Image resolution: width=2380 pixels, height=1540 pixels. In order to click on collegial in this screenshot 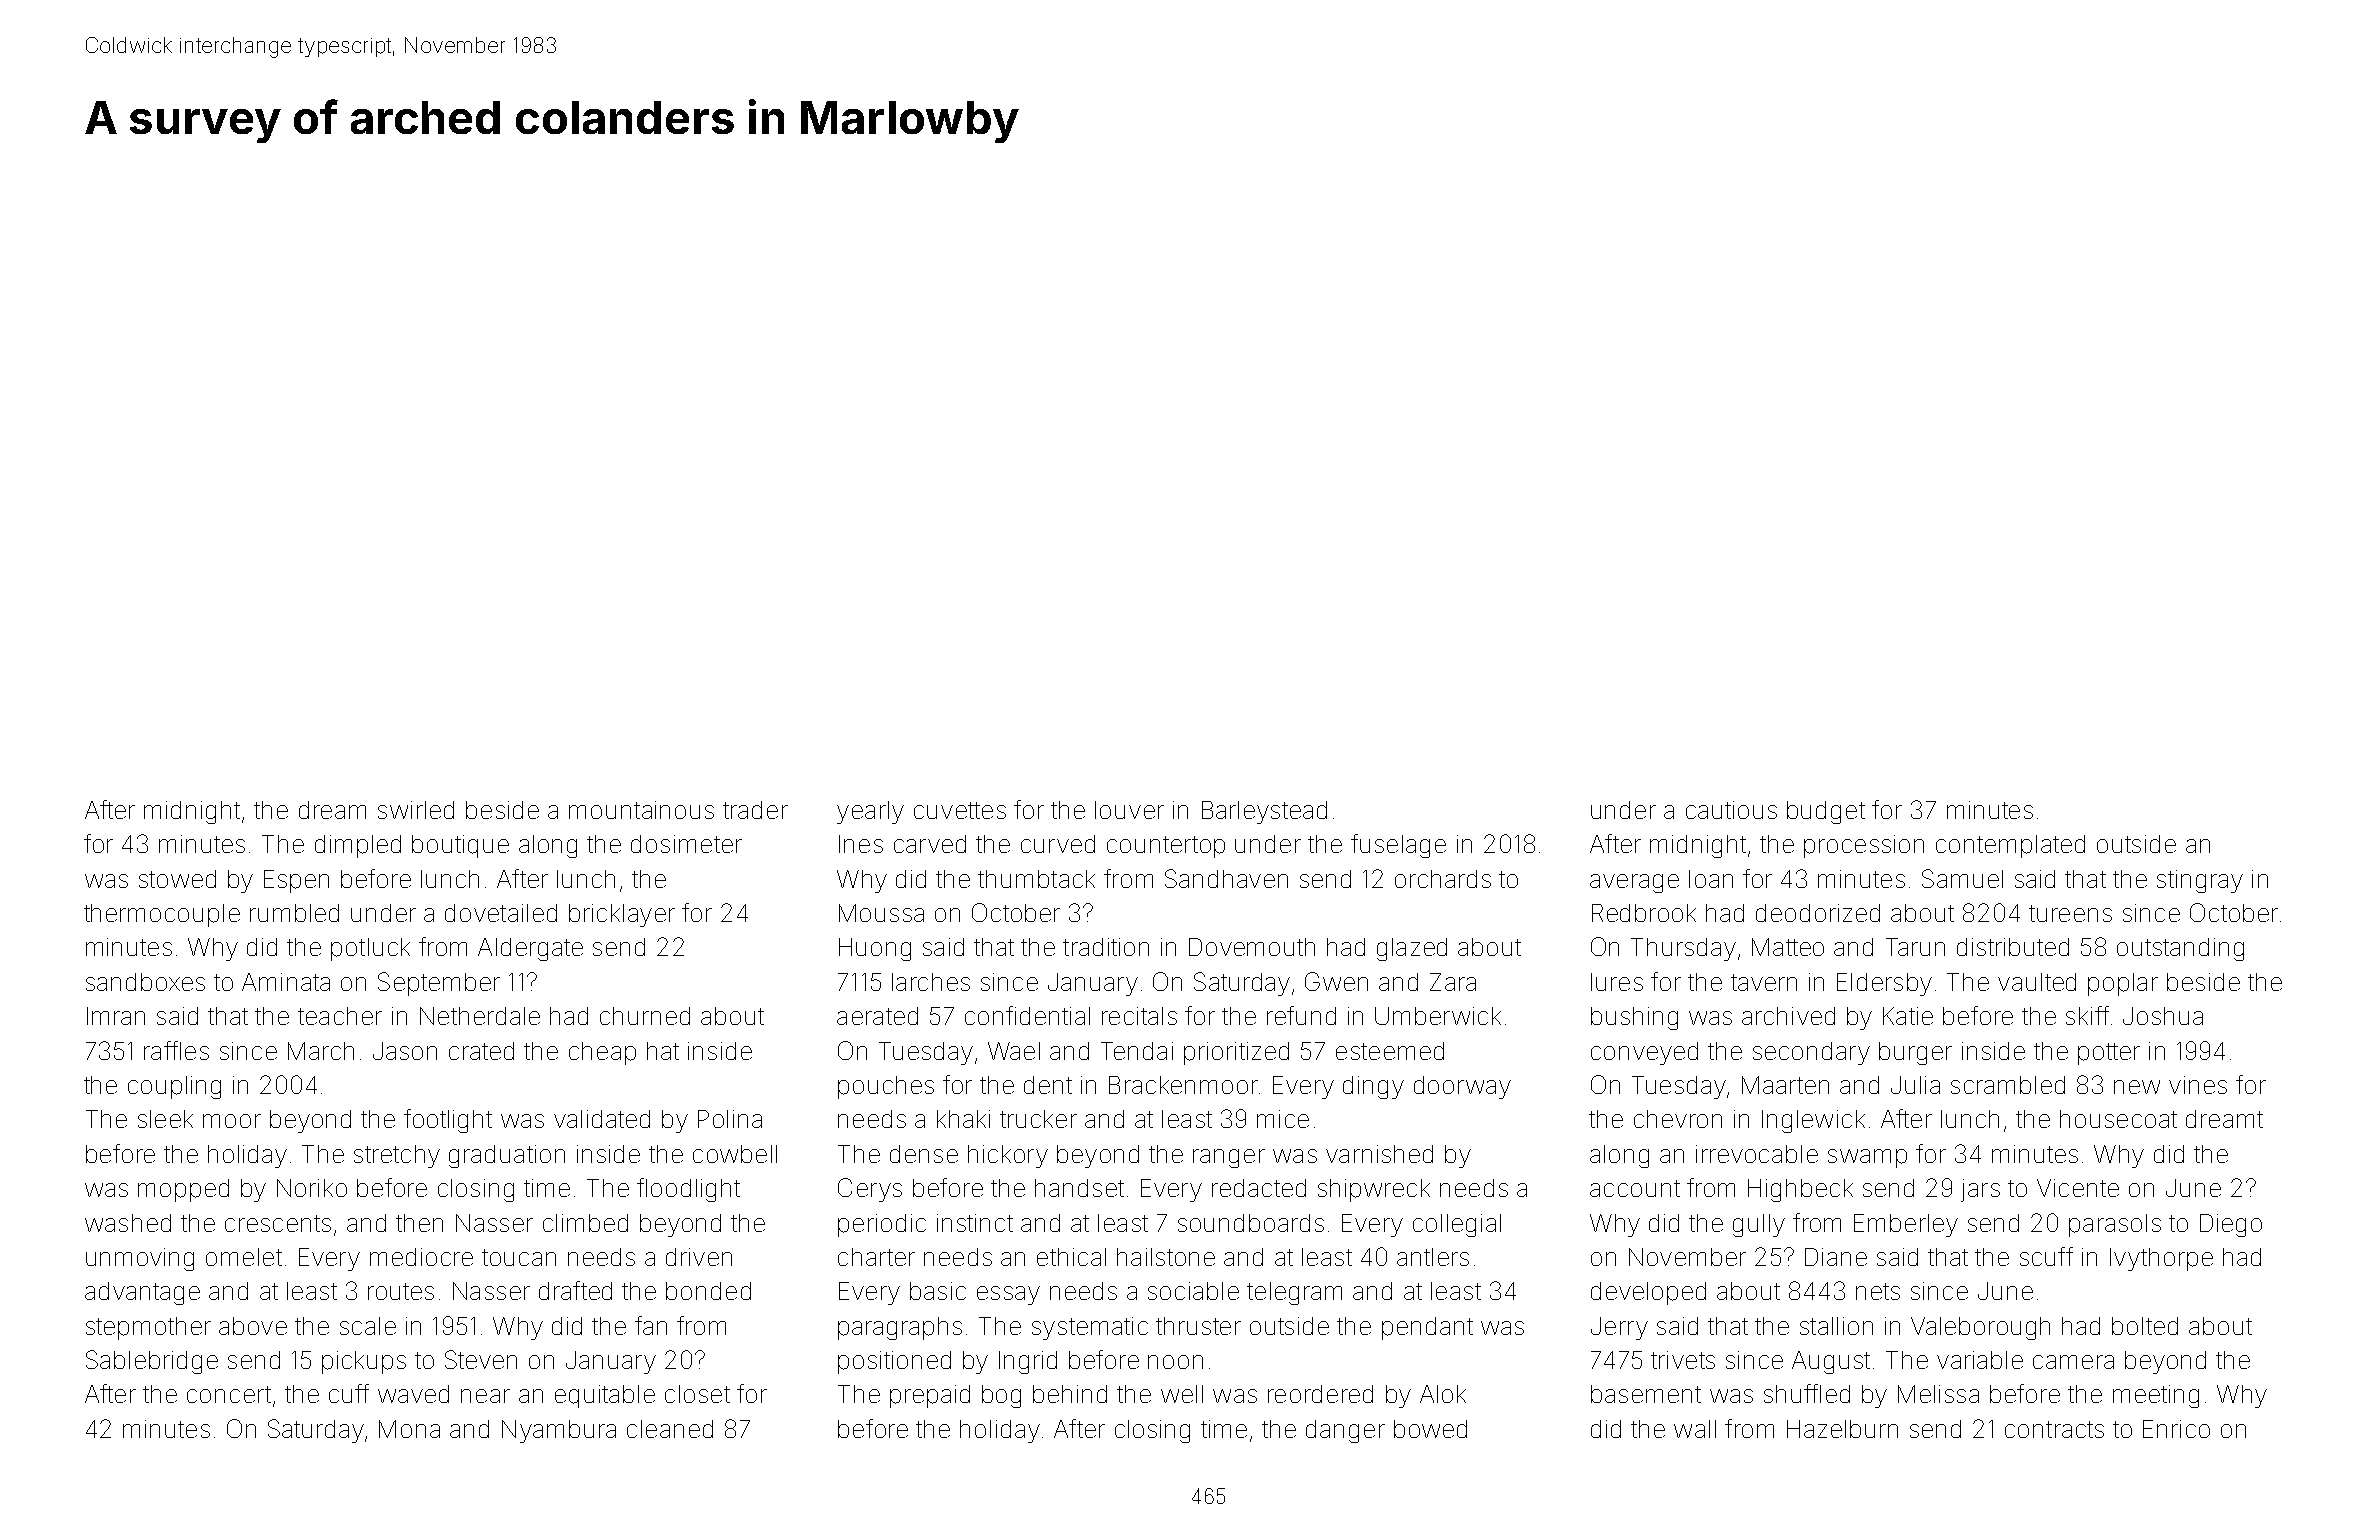, I will do `click(1457, 1225)`.
